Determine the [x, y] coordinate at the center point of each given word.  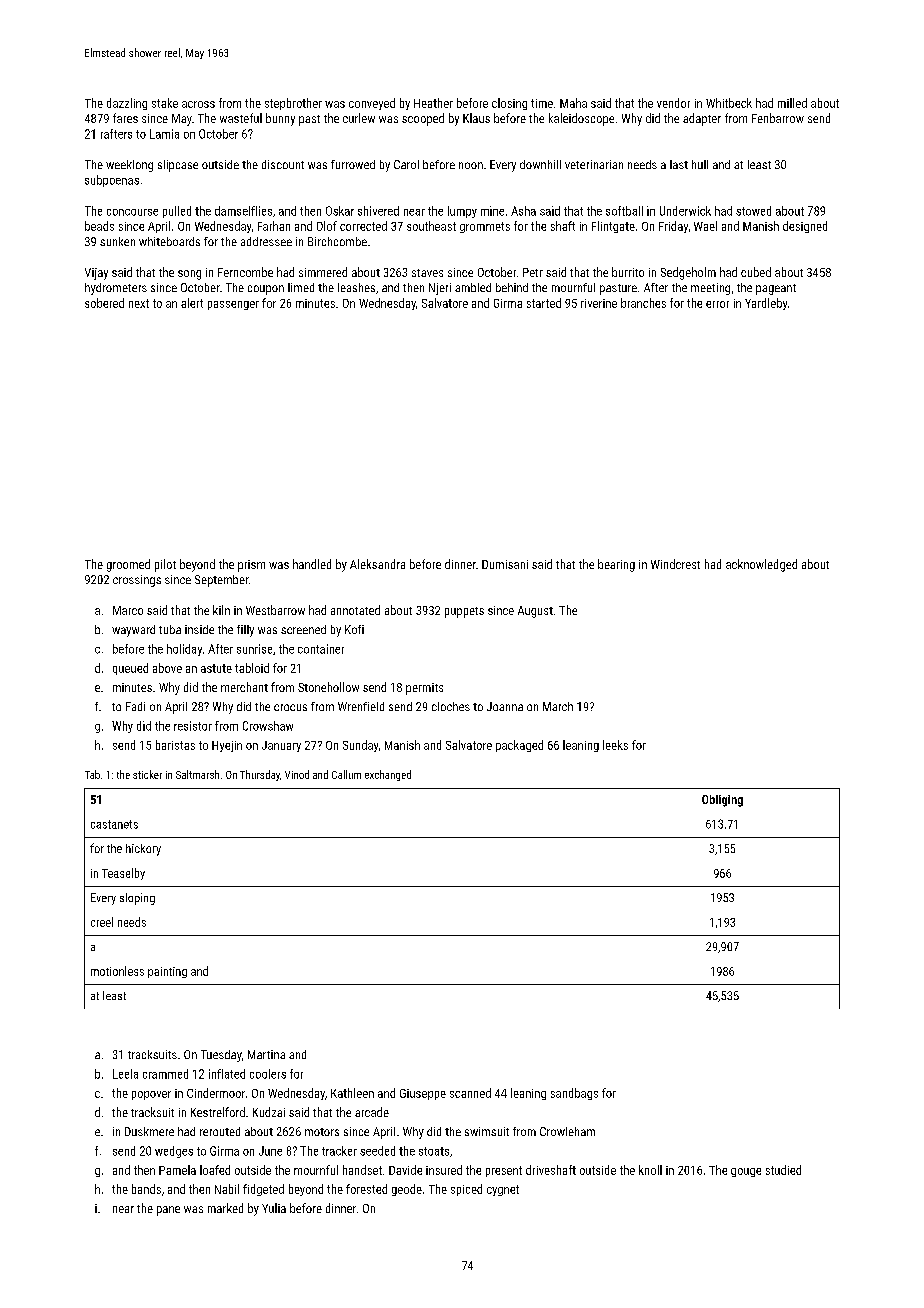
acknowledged [761, 565]
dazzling [127, 104]
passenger [233, 305]
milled [792, 103]
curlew [359, 118]
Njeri [440, 289]
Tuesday [221, 1056]
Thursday [260, 775]
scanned [470, 1093]
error [717, 304]
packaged [519, 746]
